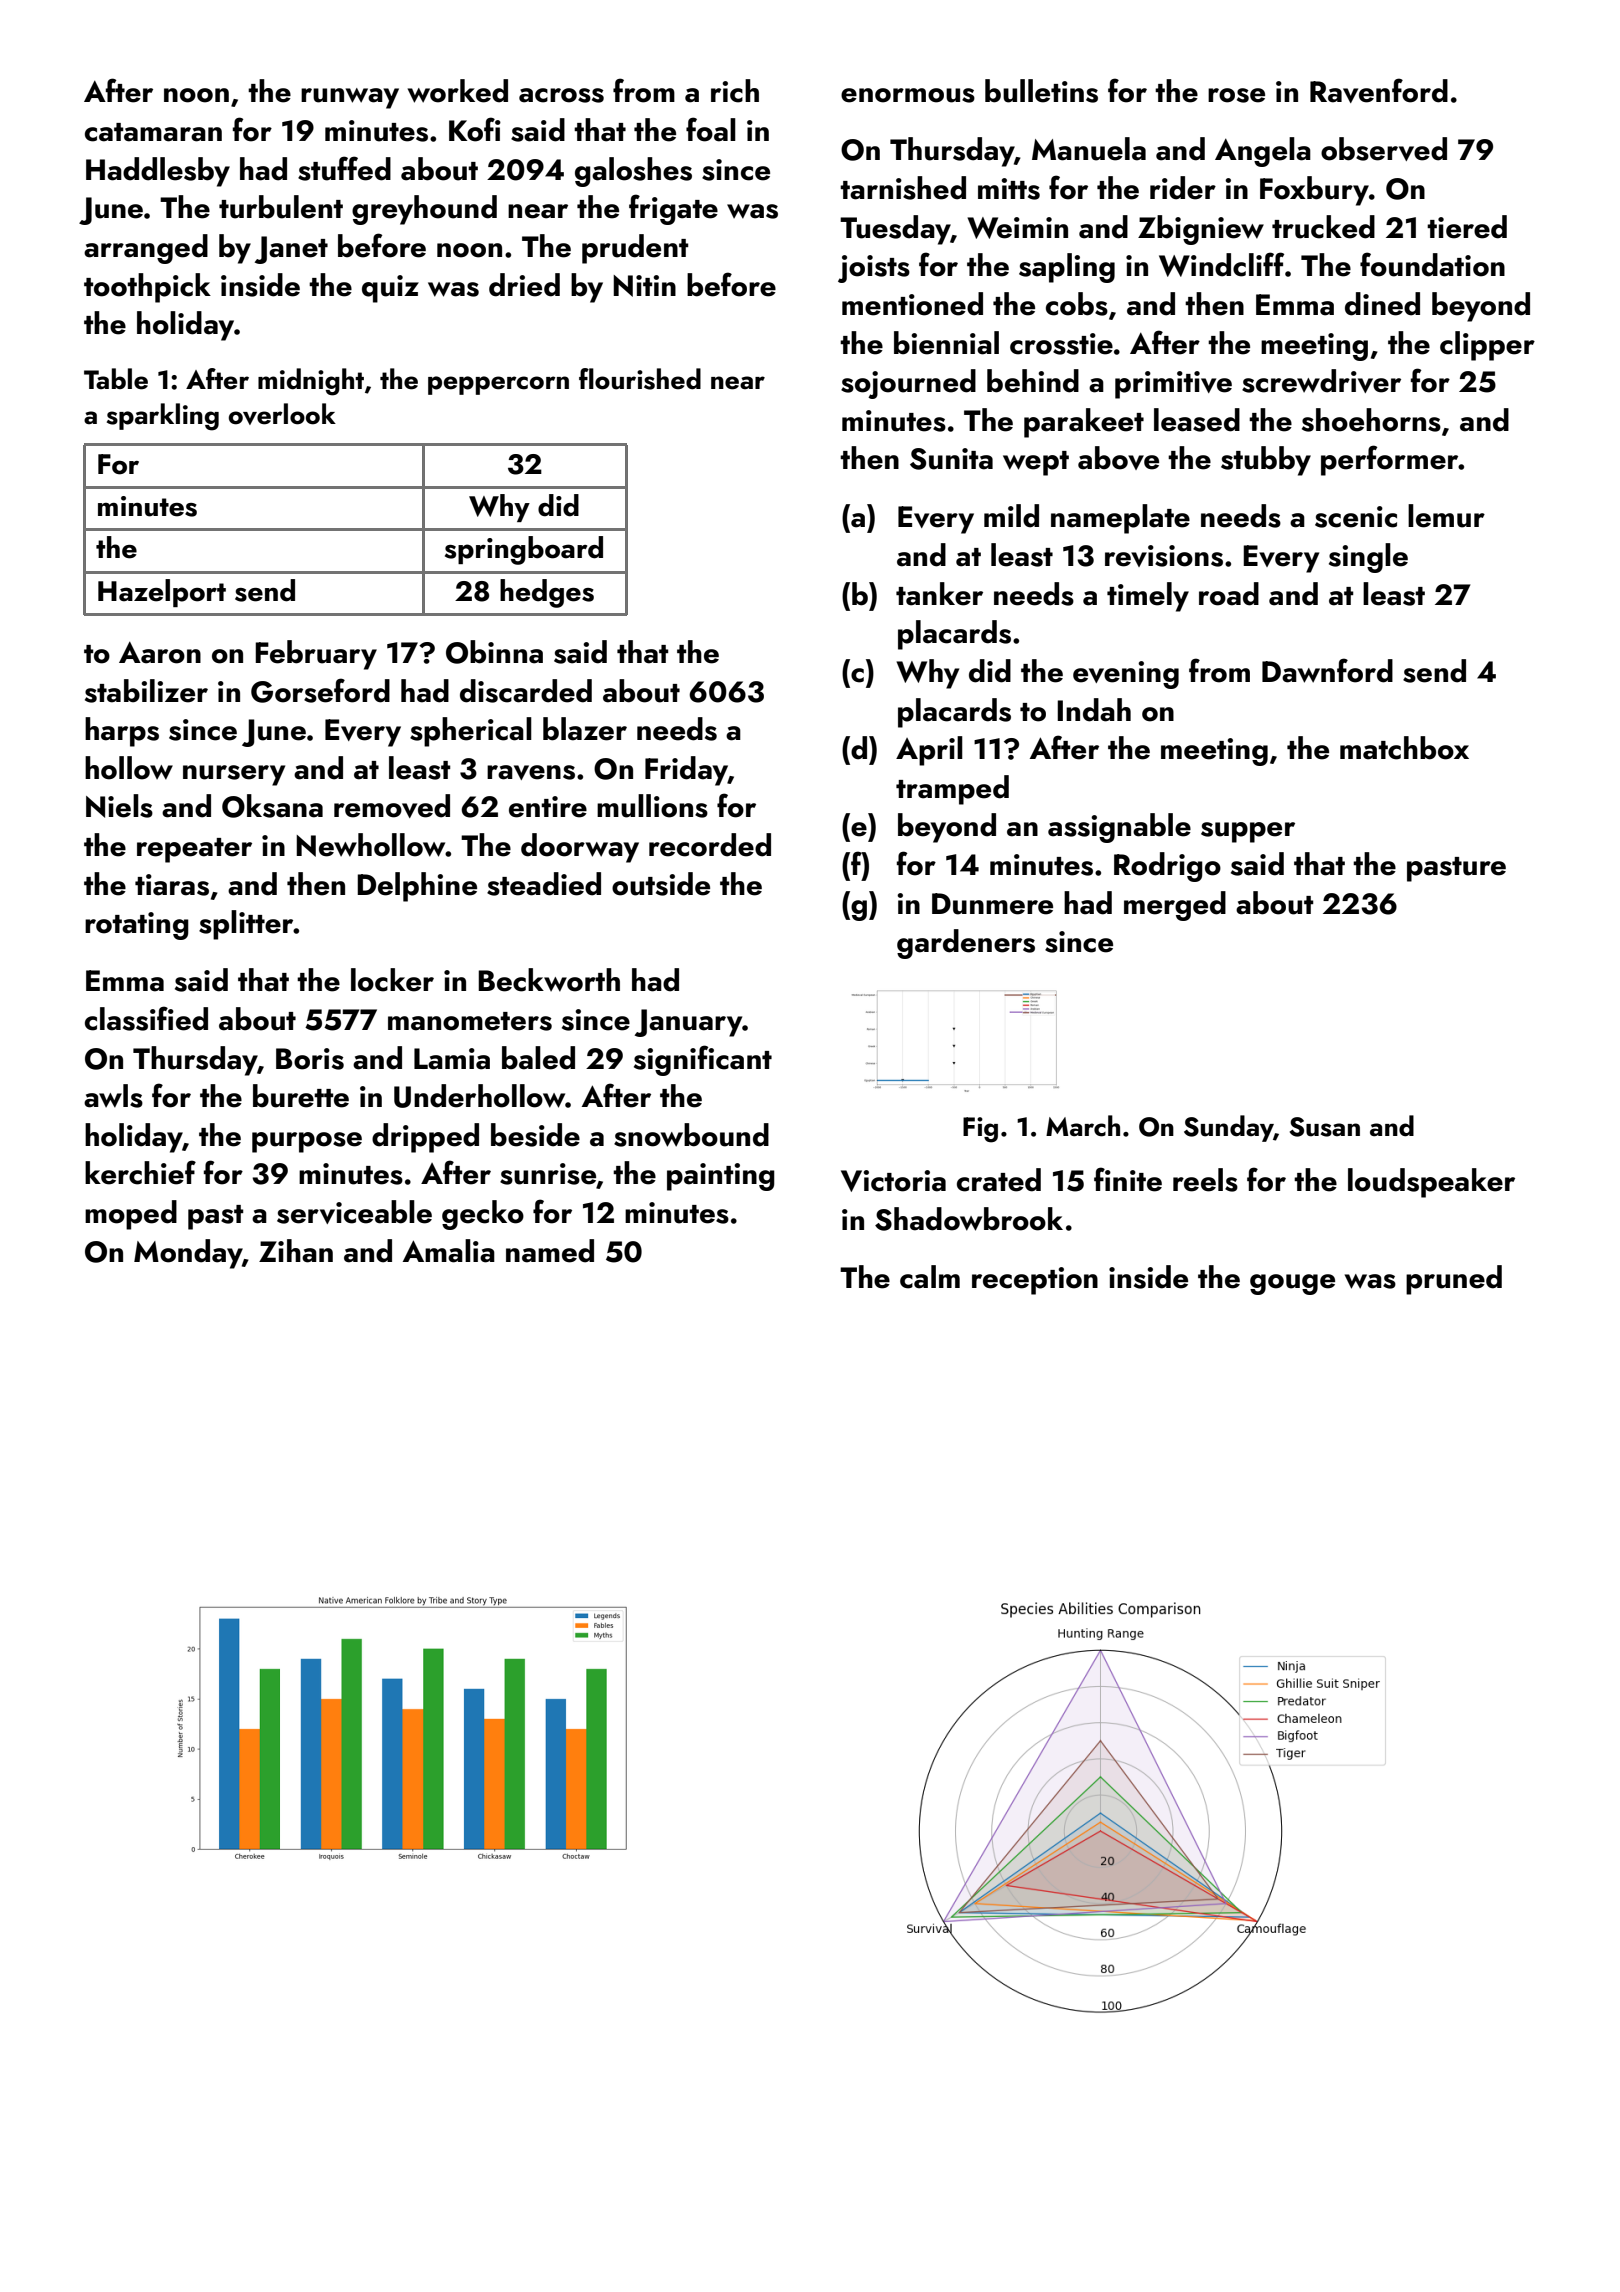  What do you see at coordinates (311, 382) in the screenshot?
I see `midnight` at bounding box center [311, 382].
